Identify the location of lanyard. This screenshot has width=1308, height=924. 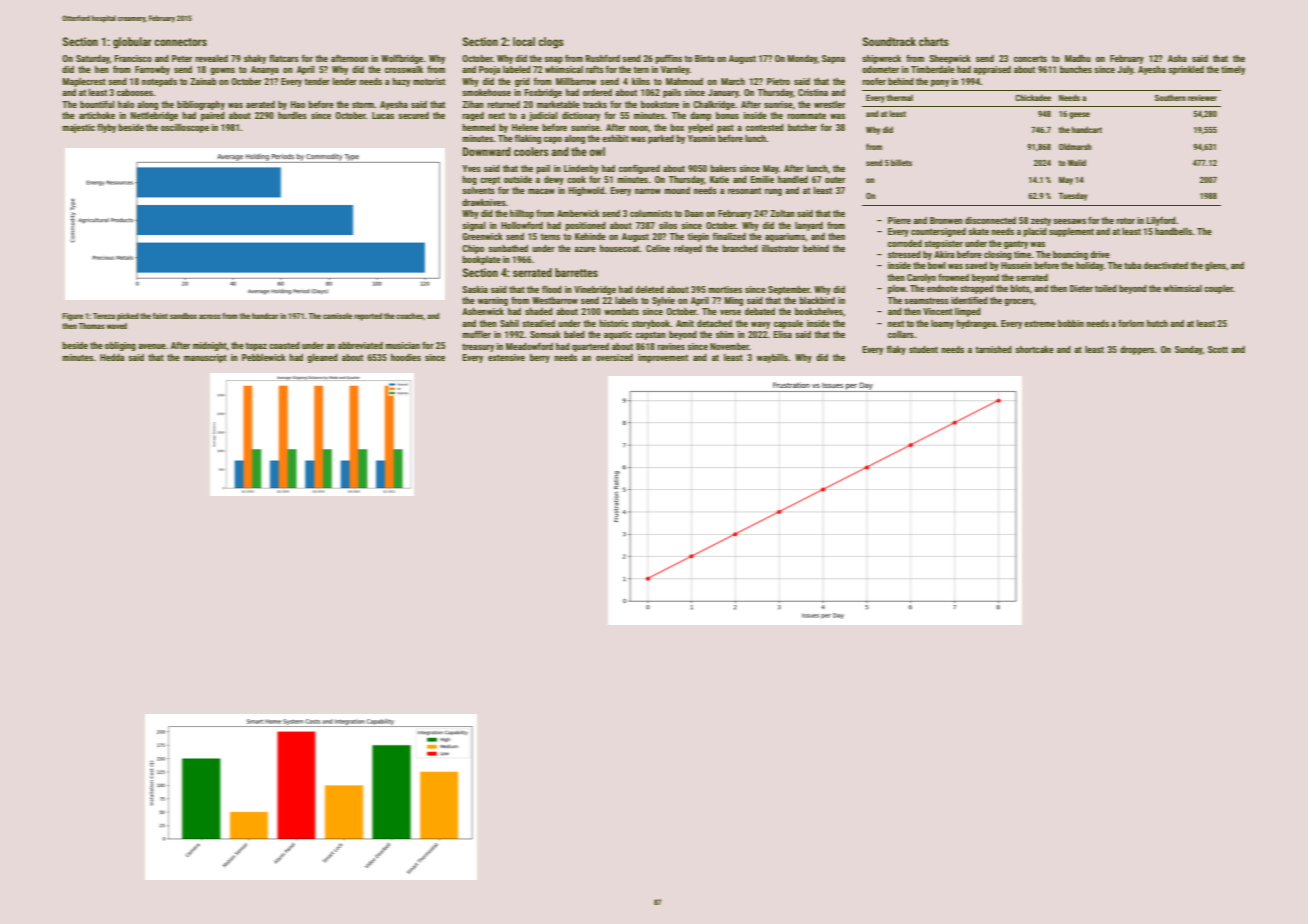
(809, 226).
